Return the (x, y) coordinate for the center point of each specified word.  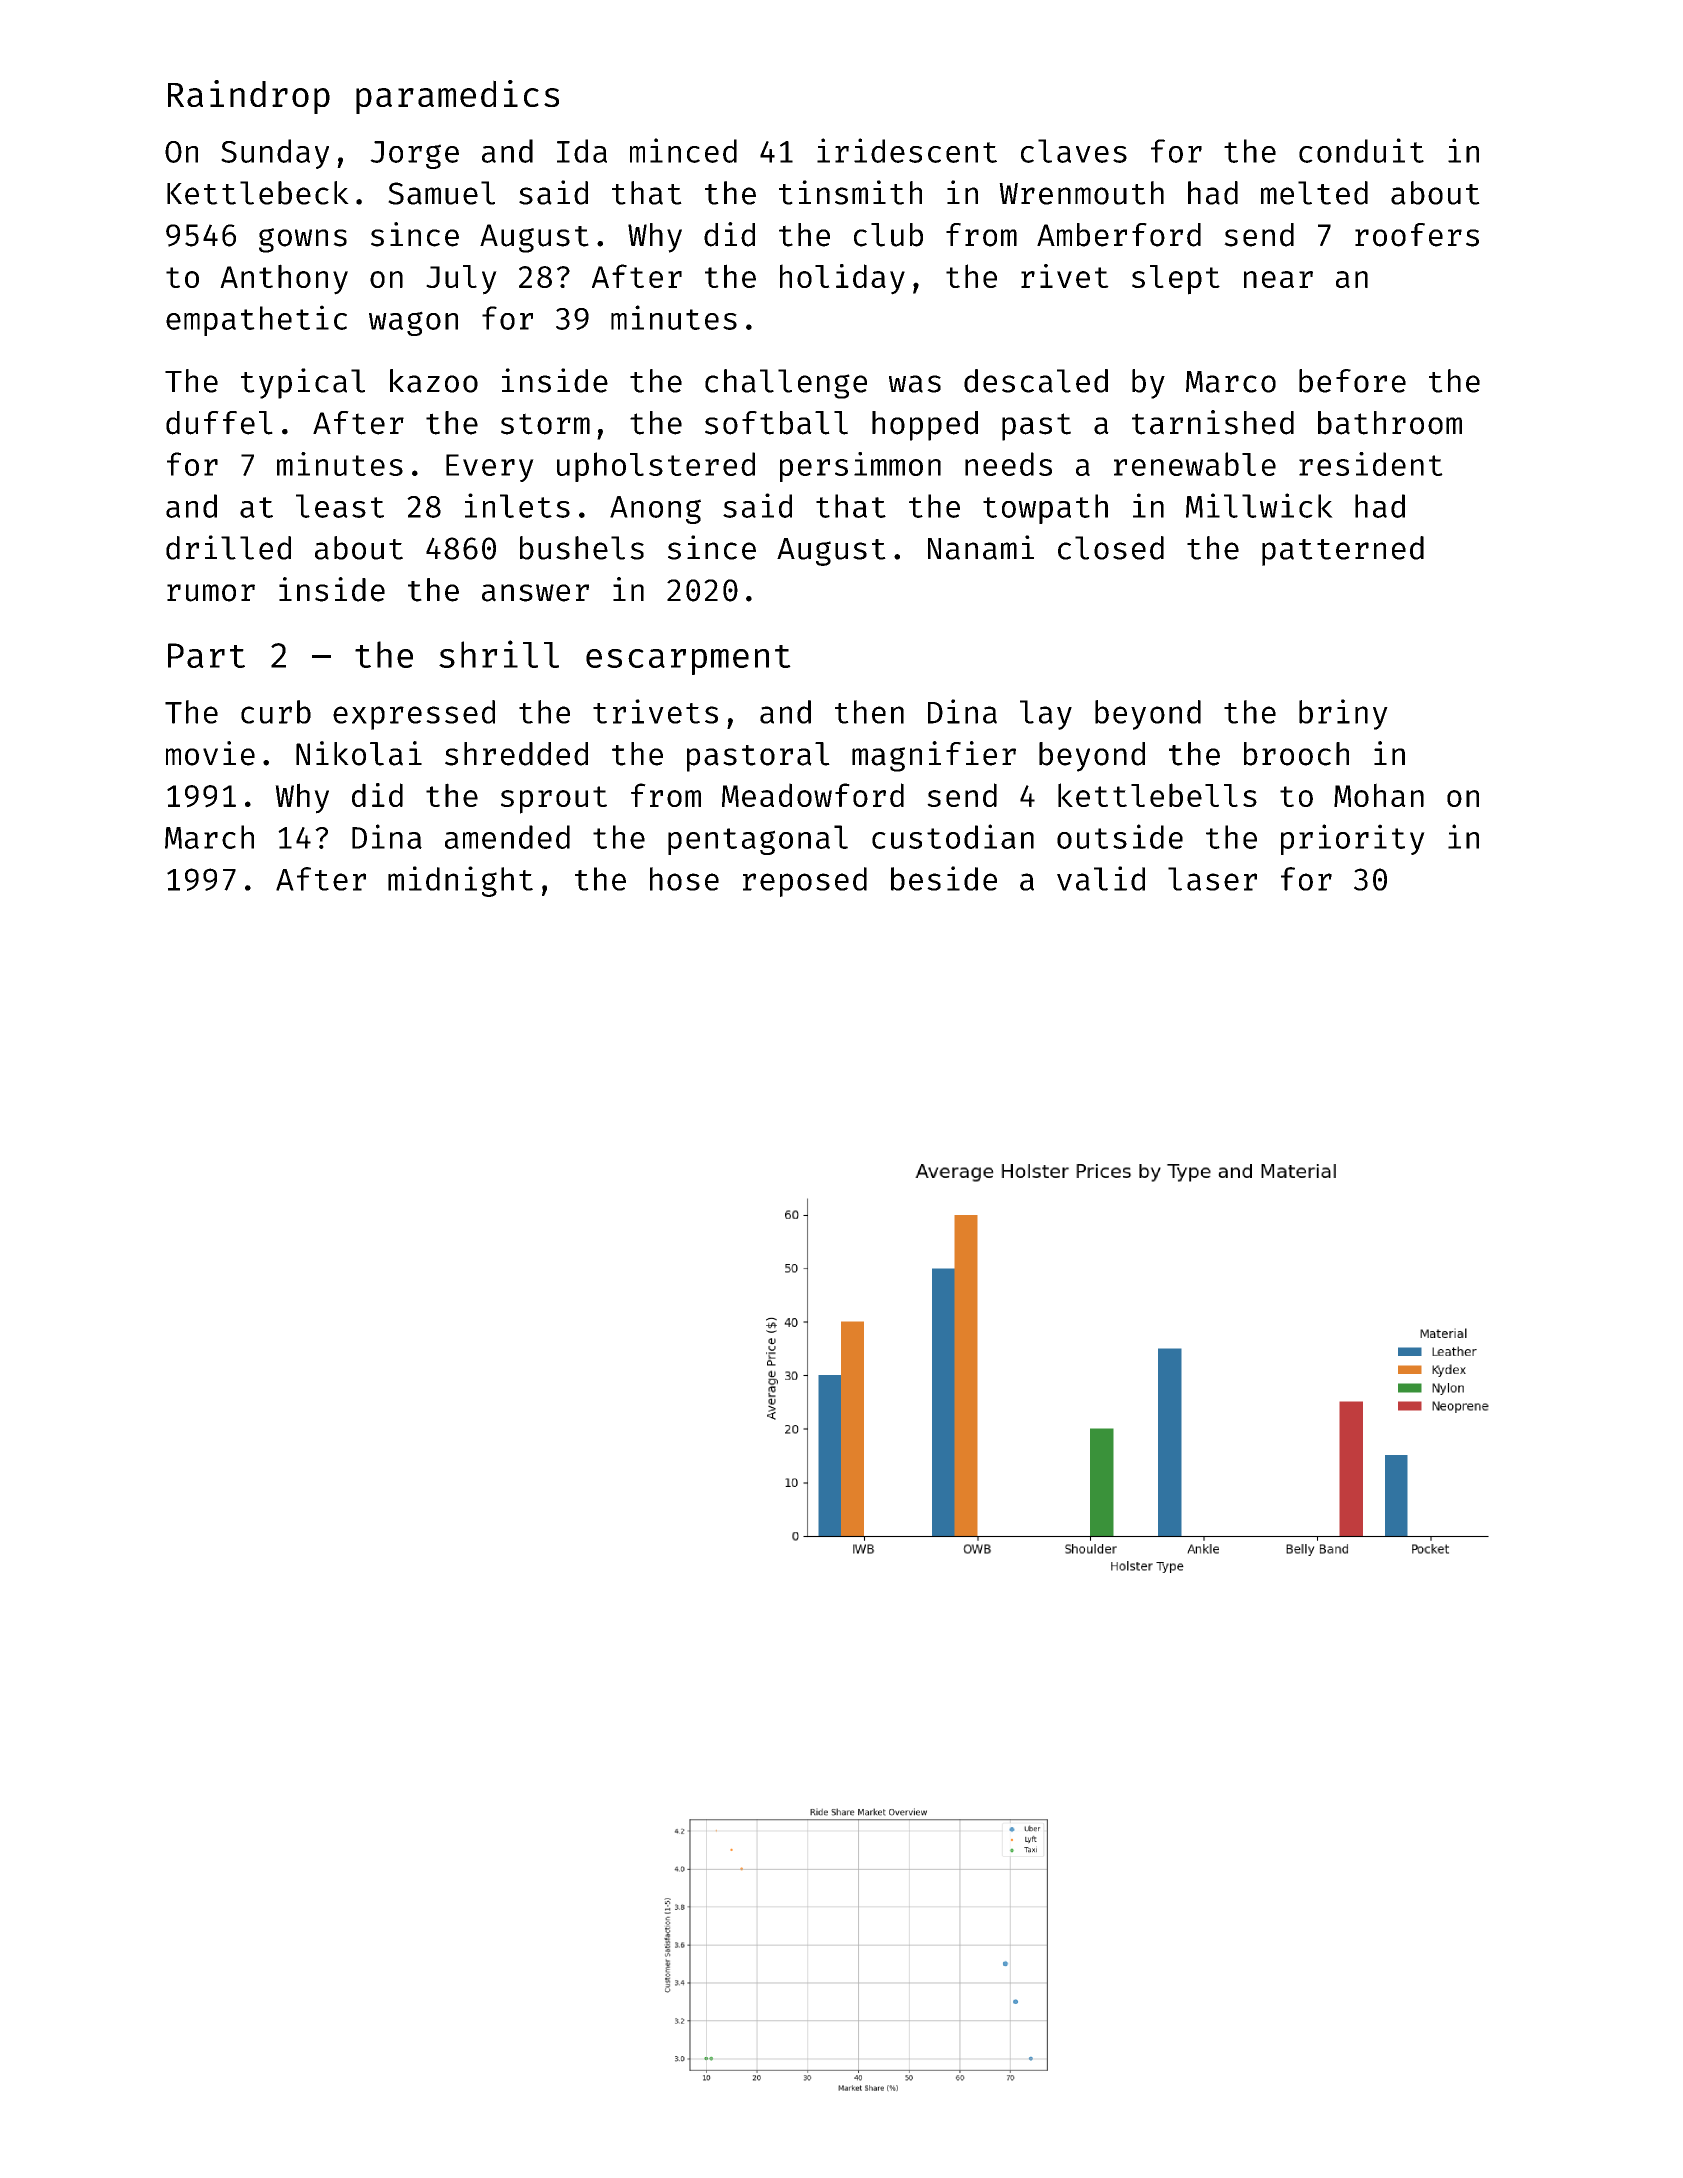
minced (683, 150)
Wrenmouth (1081, 193)
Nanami (981, 547)
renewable (1195, 464)
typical (303, 383)
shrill (499, 654)
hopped (925, 426)
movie (210, 753)
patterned (1343, 551)
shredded (516, 754)
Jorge (414, 155)
